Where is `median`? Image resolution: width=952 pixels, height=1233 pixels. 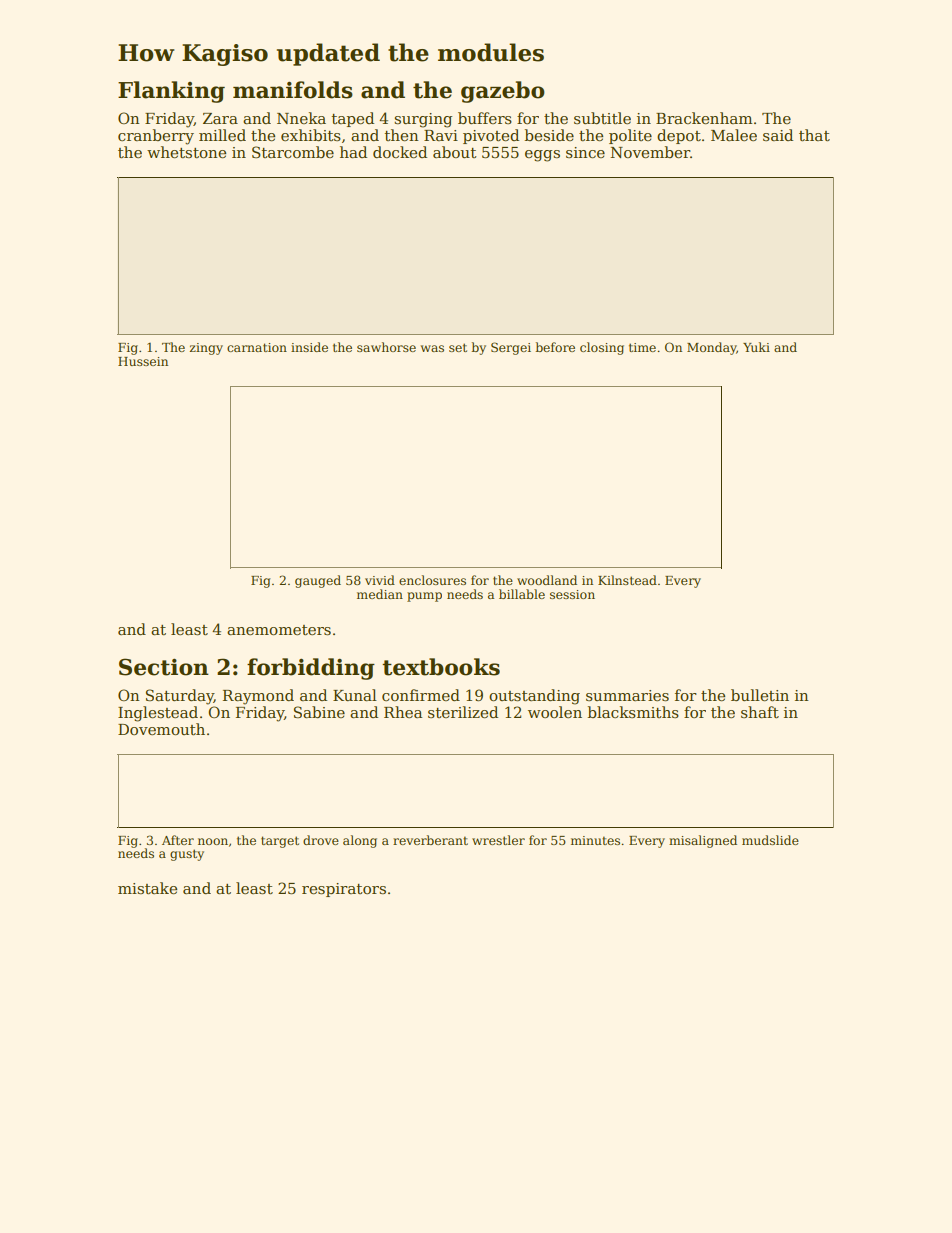
median is located at coordinates (380, 594).
